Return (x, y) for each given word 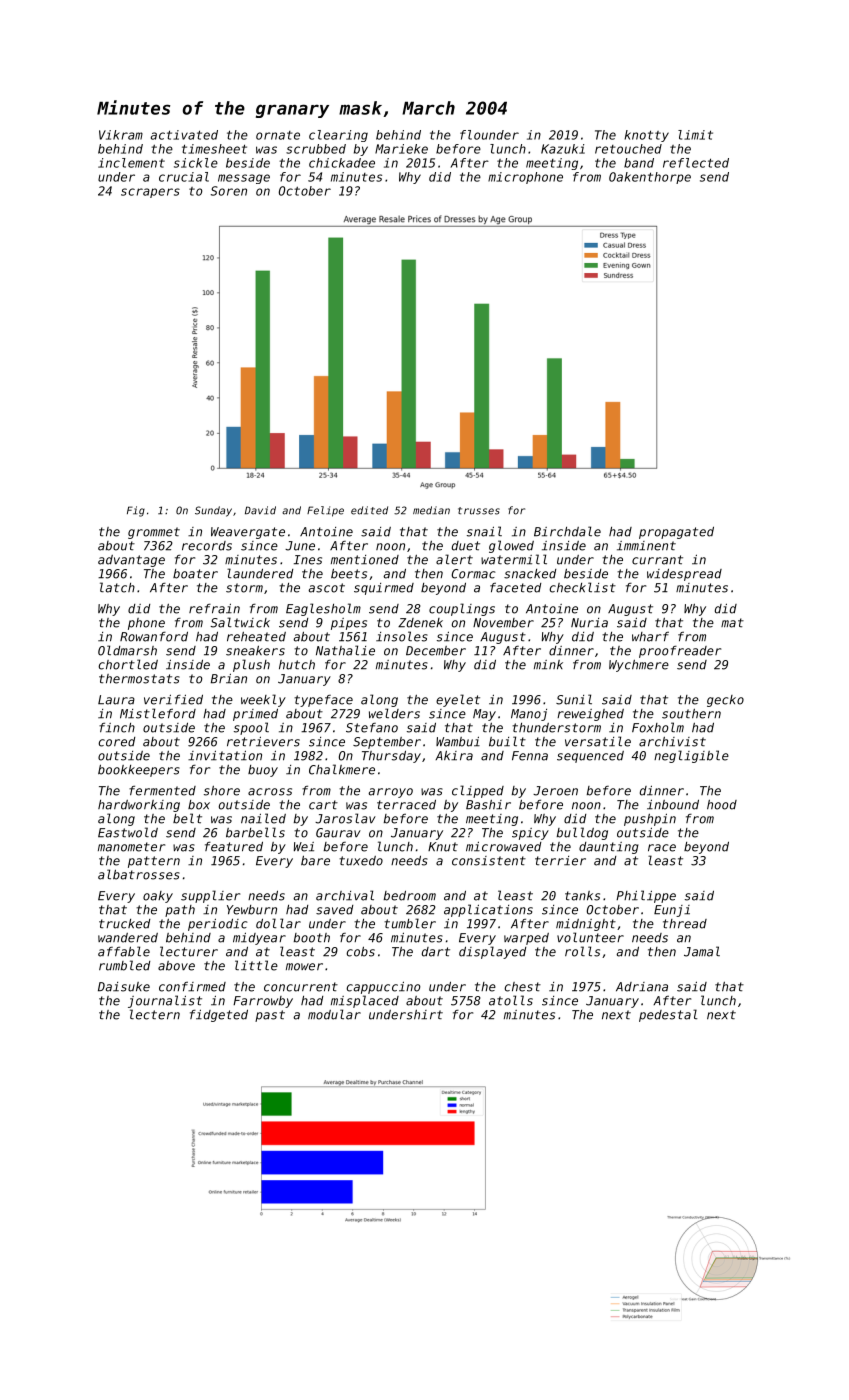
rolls (582, 951)
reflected (696, 163)
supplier (210, 896)
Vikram (121, 135)
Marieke (401, 149)
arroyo (390, 793)
